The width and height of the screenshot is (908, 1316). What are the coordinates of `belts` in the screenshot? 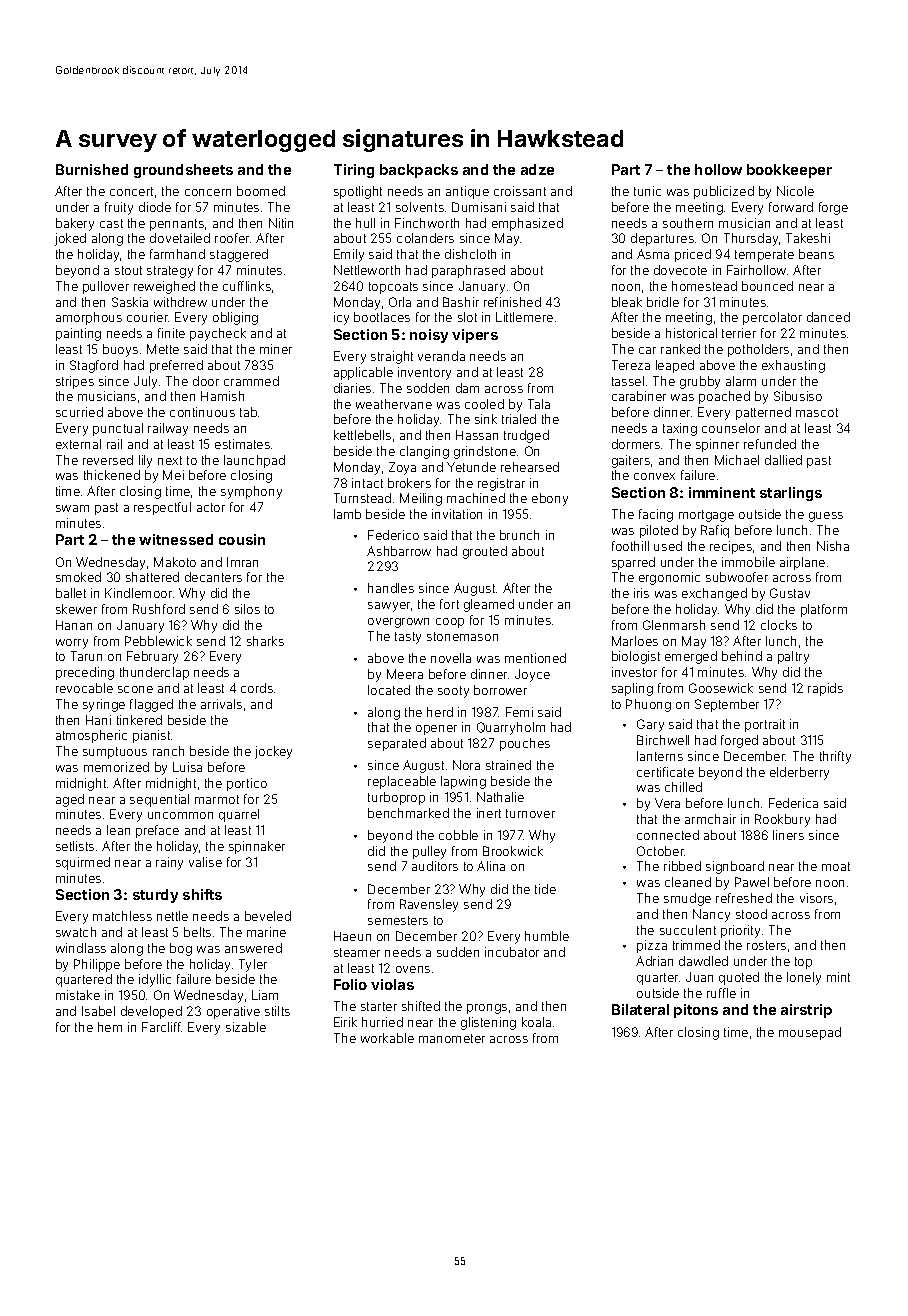 It's located at (197, 932).
